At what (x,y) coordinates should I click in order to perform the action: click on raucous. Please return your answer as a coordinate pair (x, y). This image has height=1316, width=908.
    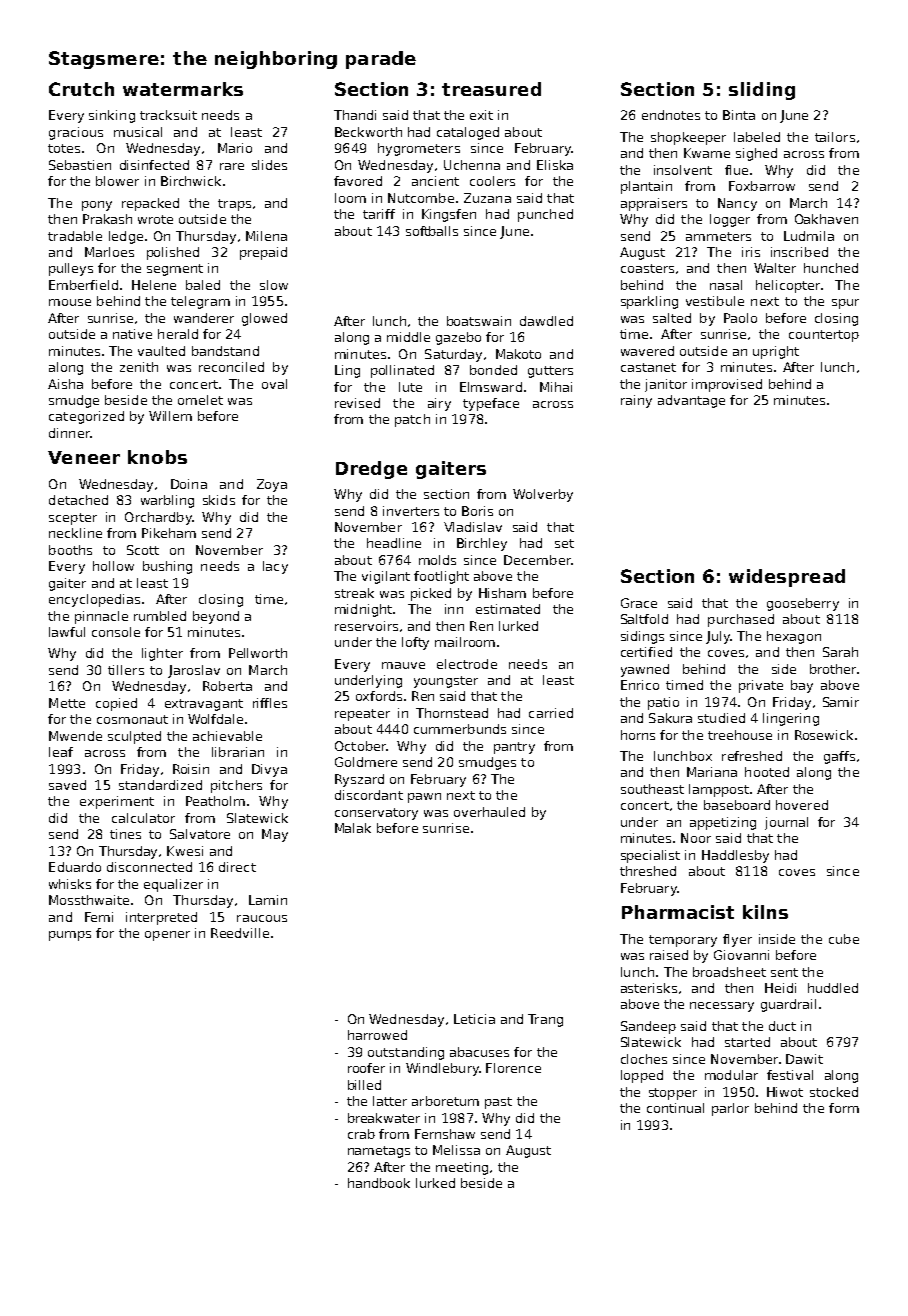
    Looking at the image, I should click on (262, 918).
